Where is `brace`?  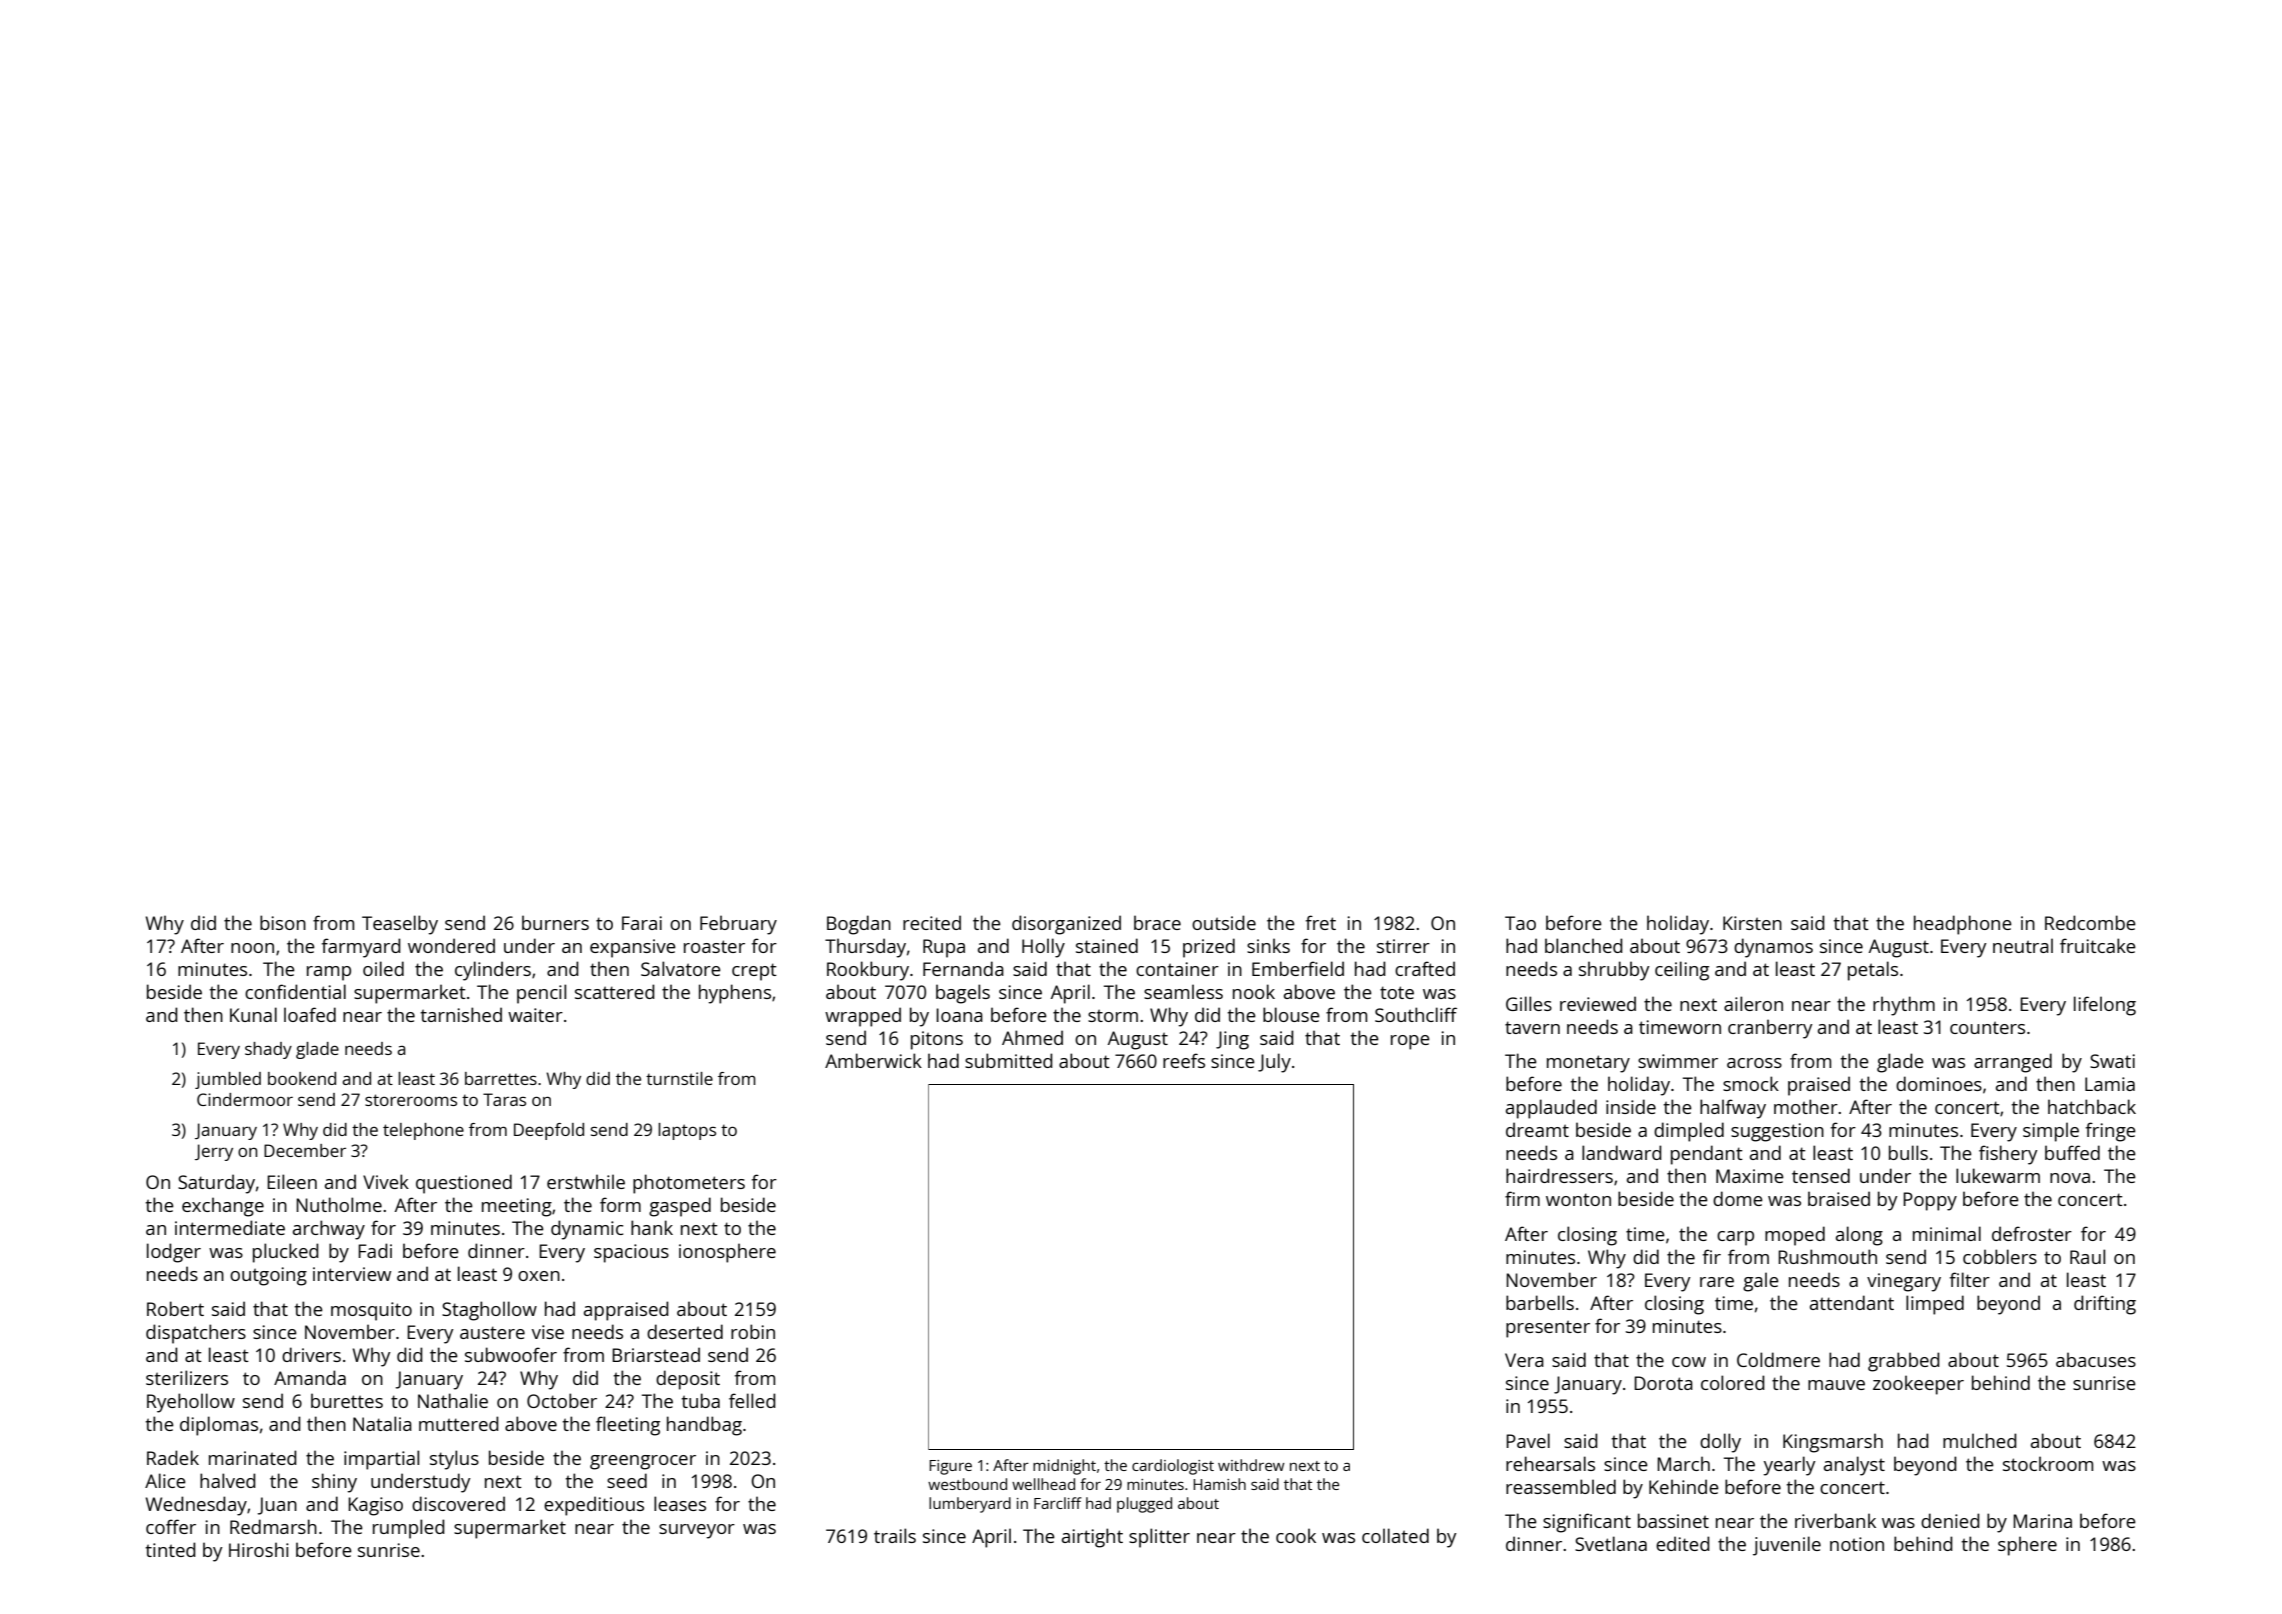
brace is located at coordinates (1157, 922).
